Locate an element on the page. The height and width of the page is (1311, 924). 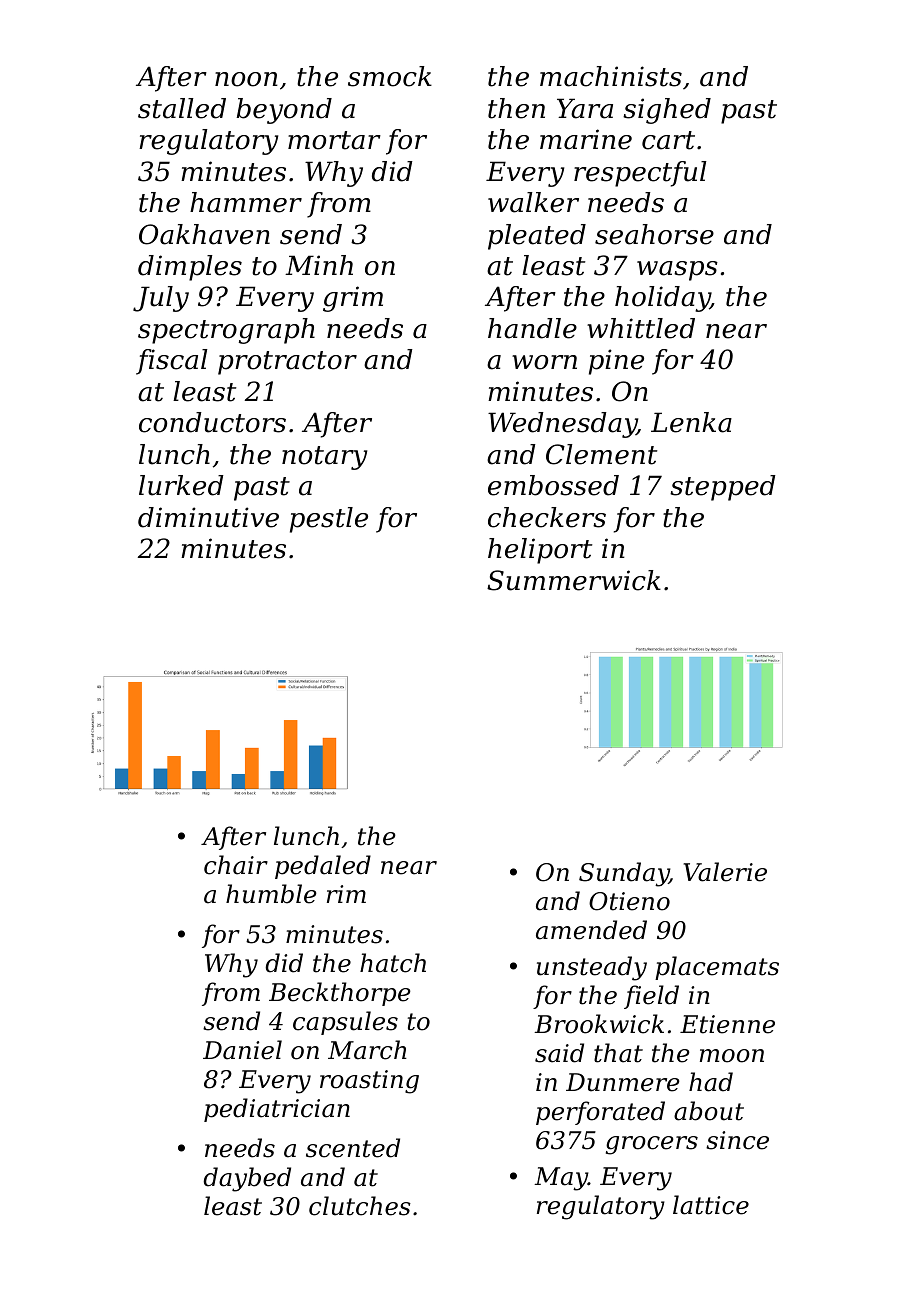
Daniel is located at coordinates (242, 1050).
